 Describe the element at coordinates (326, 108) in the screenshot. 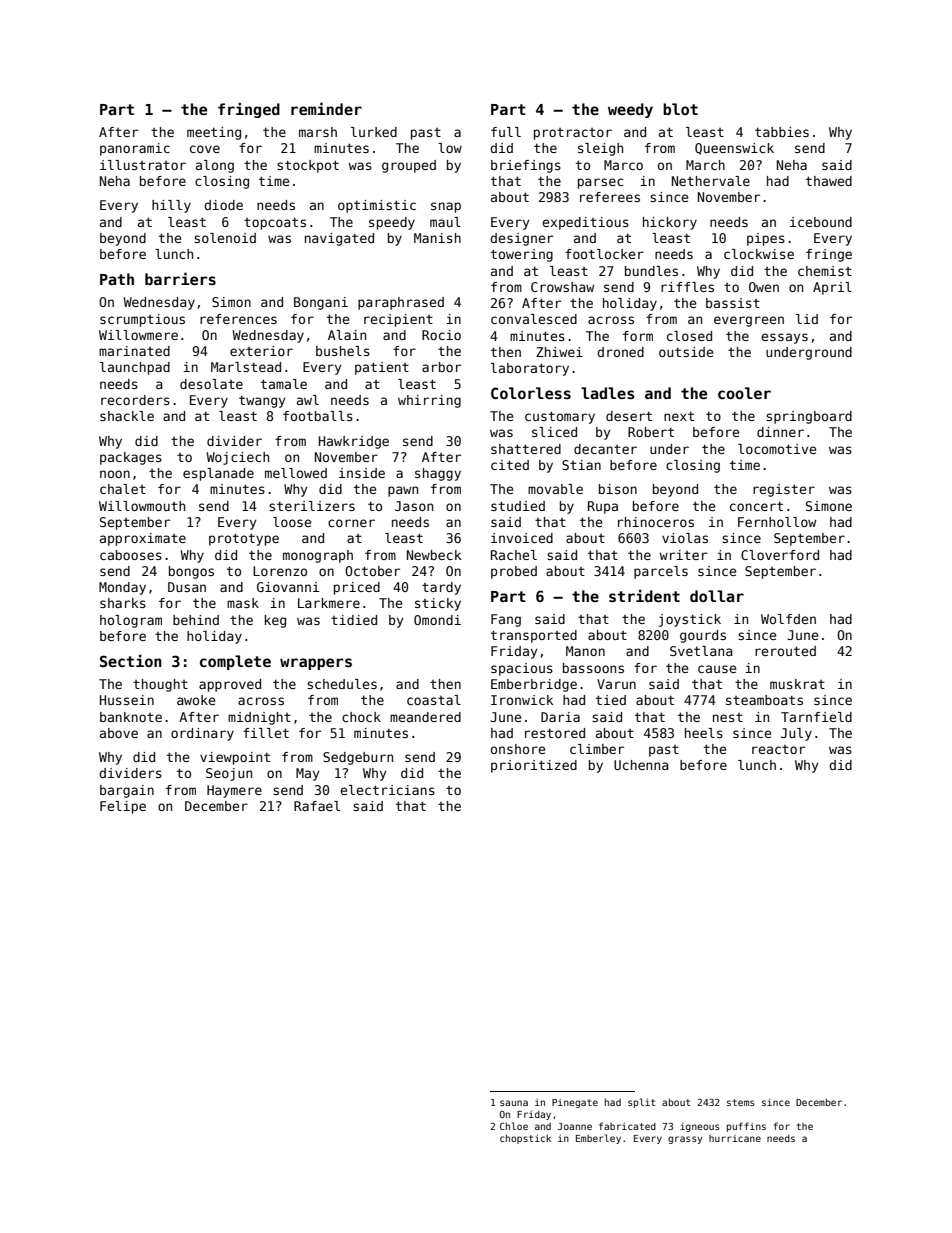

I see `reminder` at that location.
